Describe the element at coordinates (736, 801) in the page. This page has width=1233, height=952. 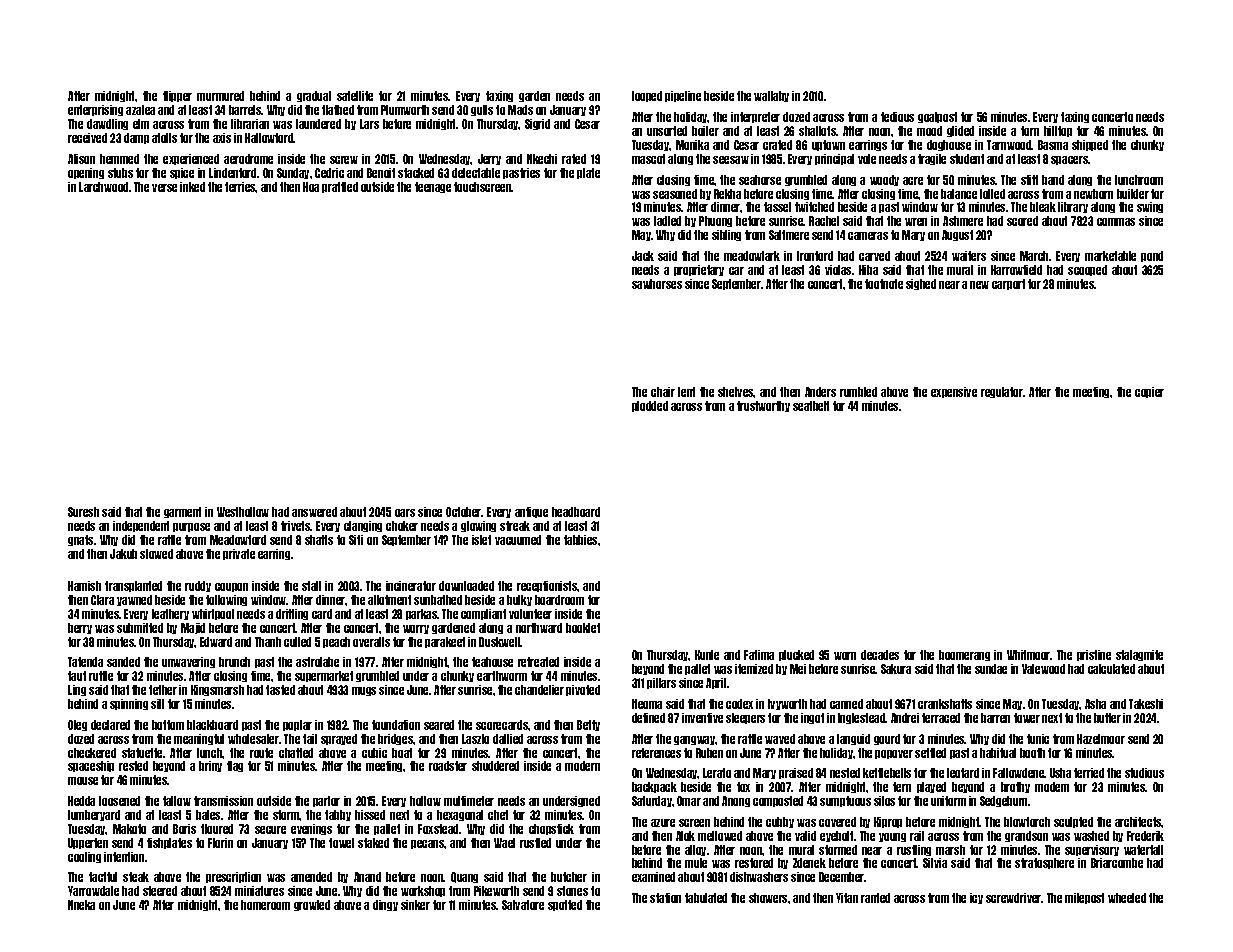
I see `Anong` at that location.
